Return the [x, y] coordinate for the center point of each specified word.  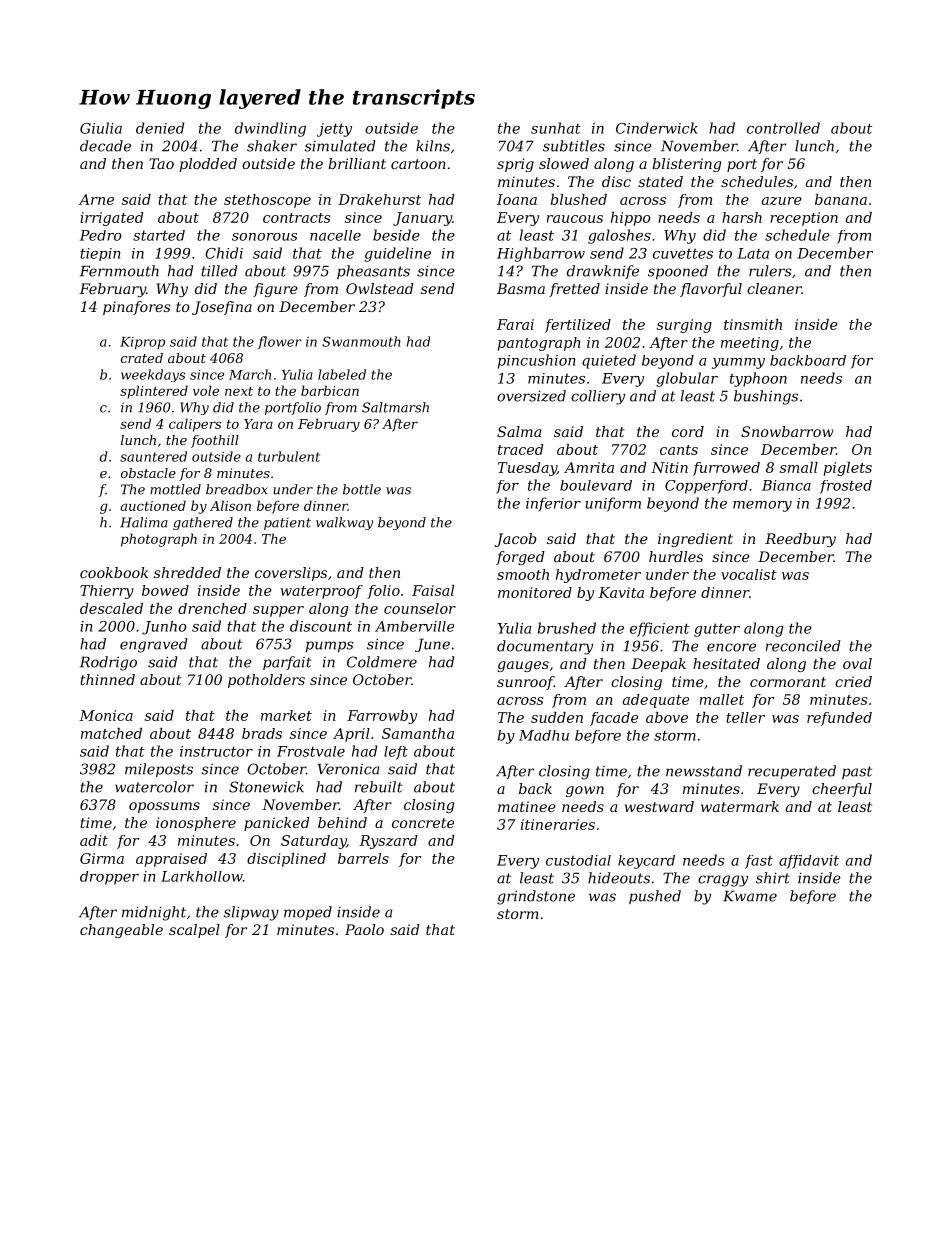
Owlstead [380, 288]
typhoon [758, 379]
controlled [783, 128]
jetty [334, 130]
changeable [121, 931]
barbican [330, 390]
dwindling [270, 129]
